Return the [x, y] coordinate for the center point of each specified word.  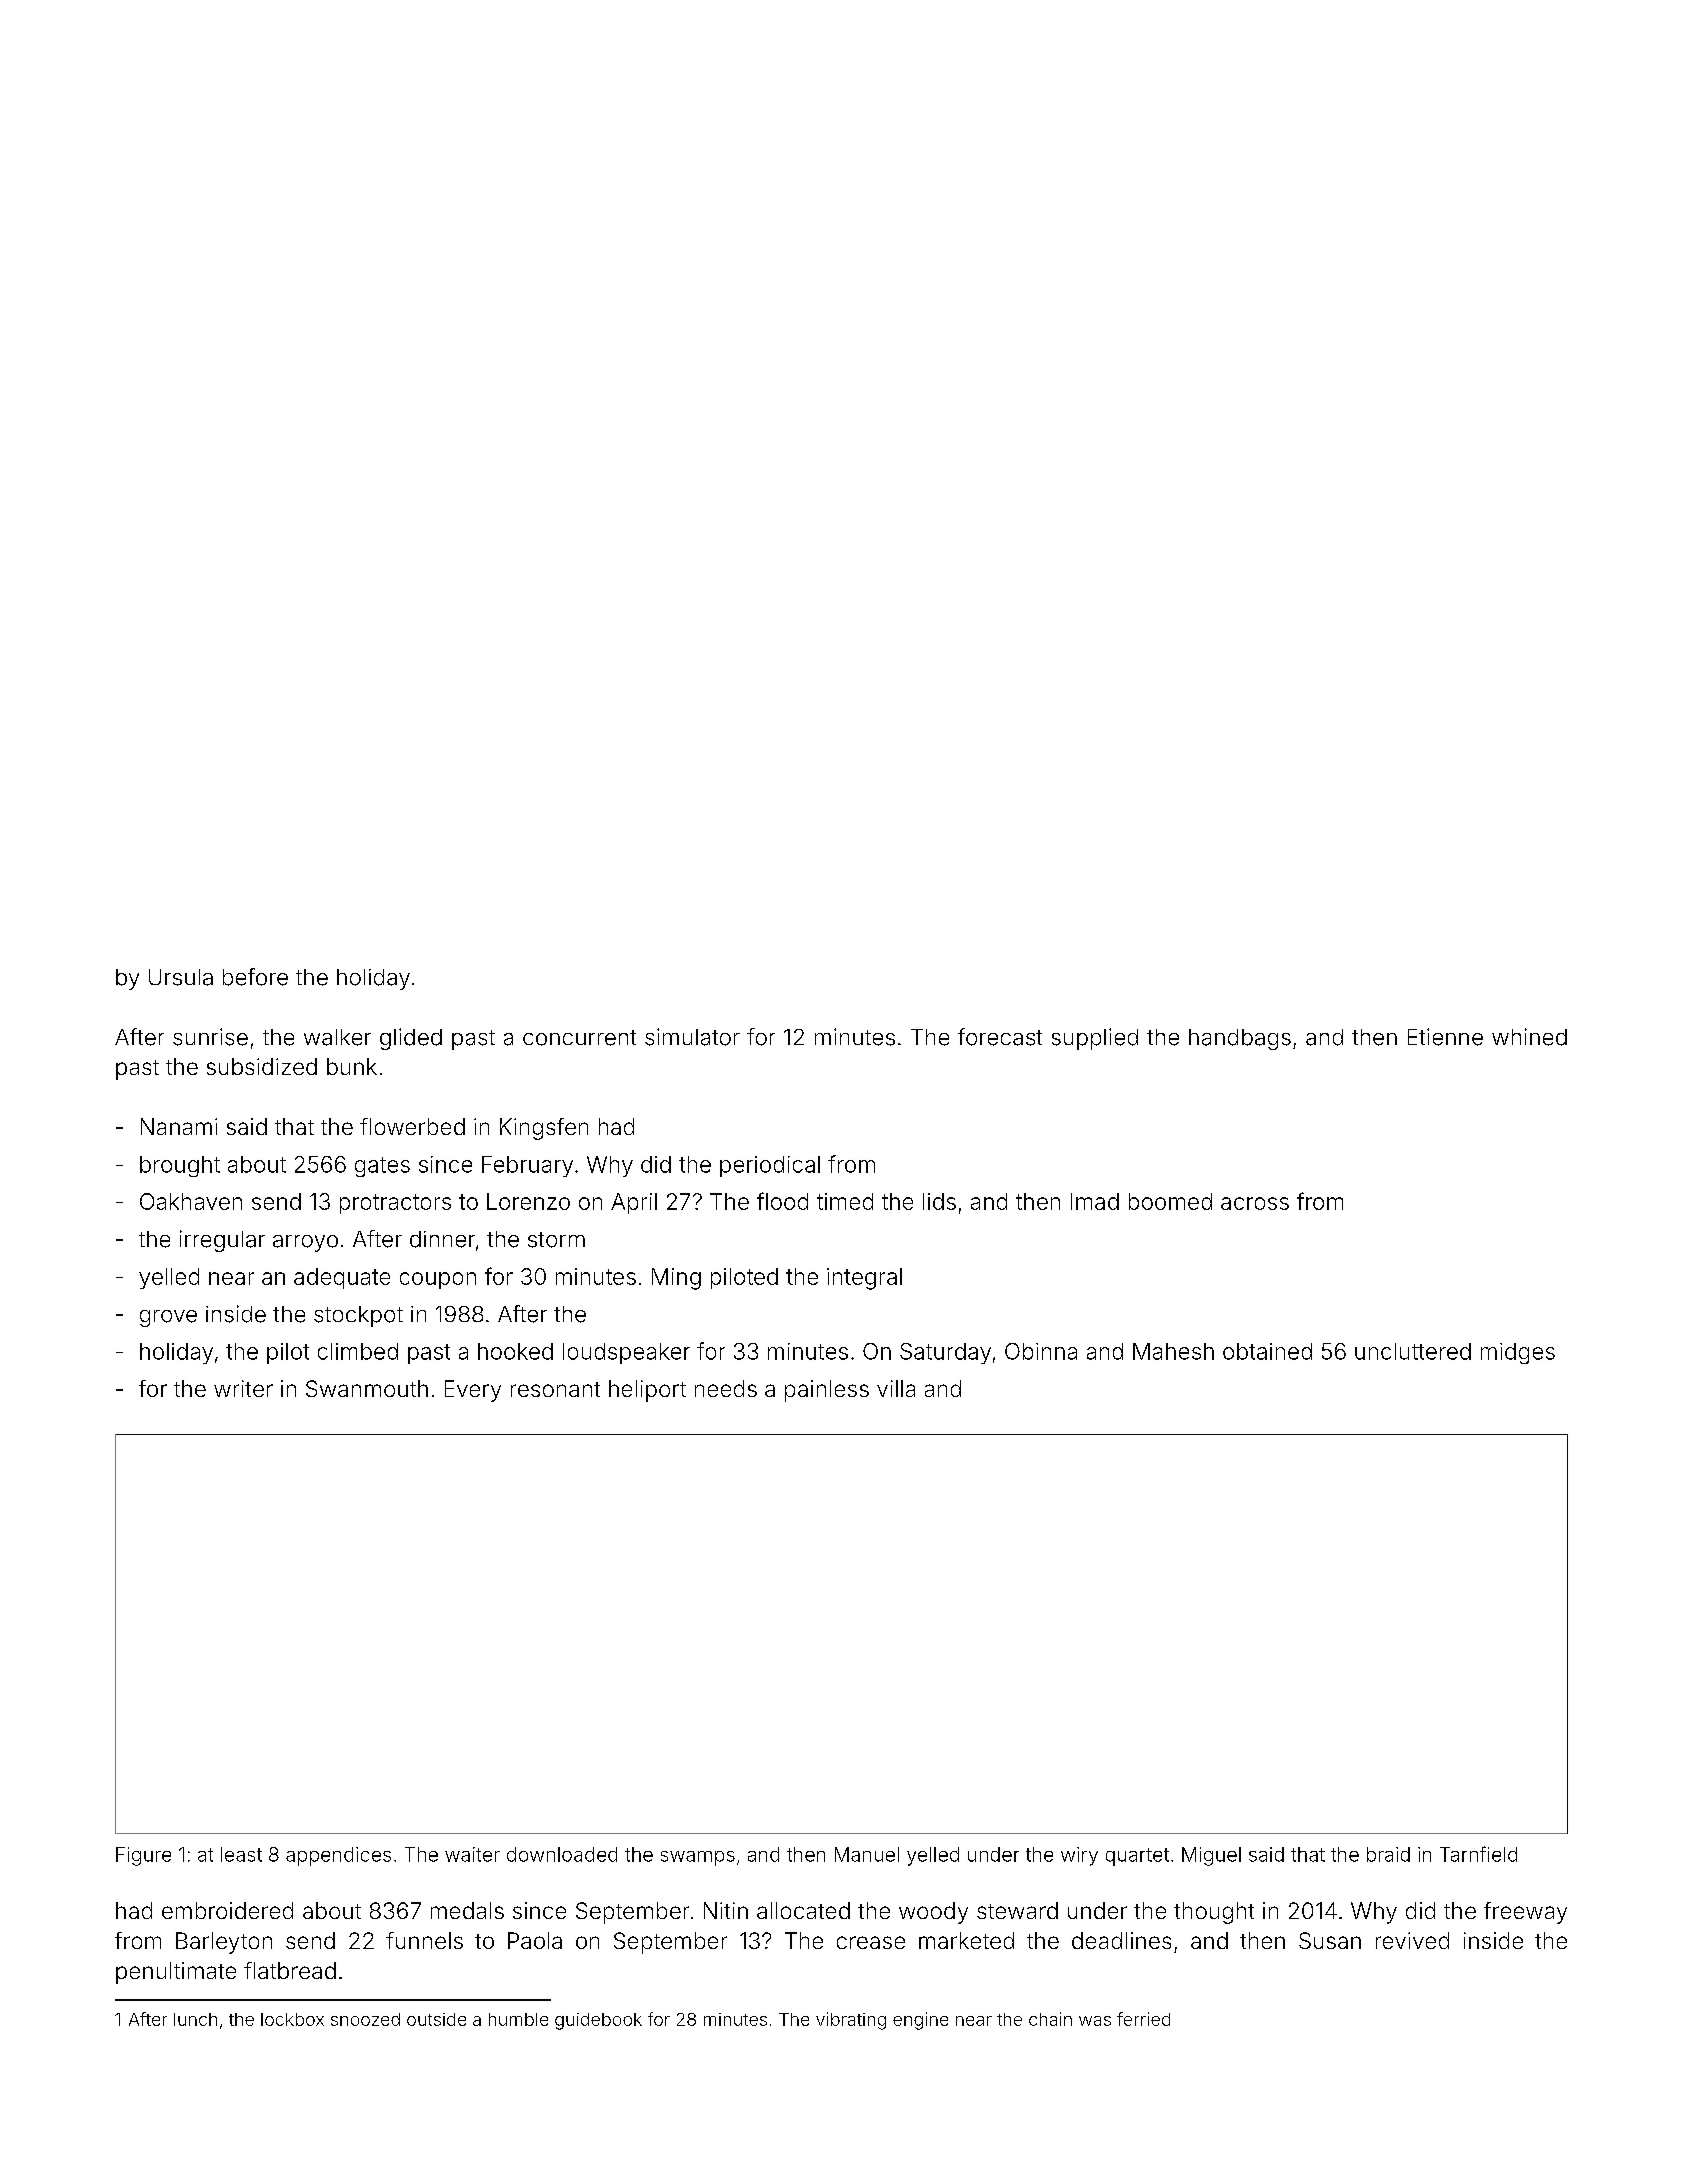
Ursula [181, 977]
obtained [1267, 1351]
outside [436, 2019]
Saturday [945, 1353]
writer [243, 1388]
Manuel [867, 1854]
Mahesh [1173, 1351]
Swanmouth [367, 1388]
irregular [222, 1241]
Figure [143, 1856]
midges [1518, 1353]
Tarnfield [1478, 1854]
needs [726, 1388]
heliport [647, 1391]
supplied [1095, 1039]
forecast [1000, 1037]
